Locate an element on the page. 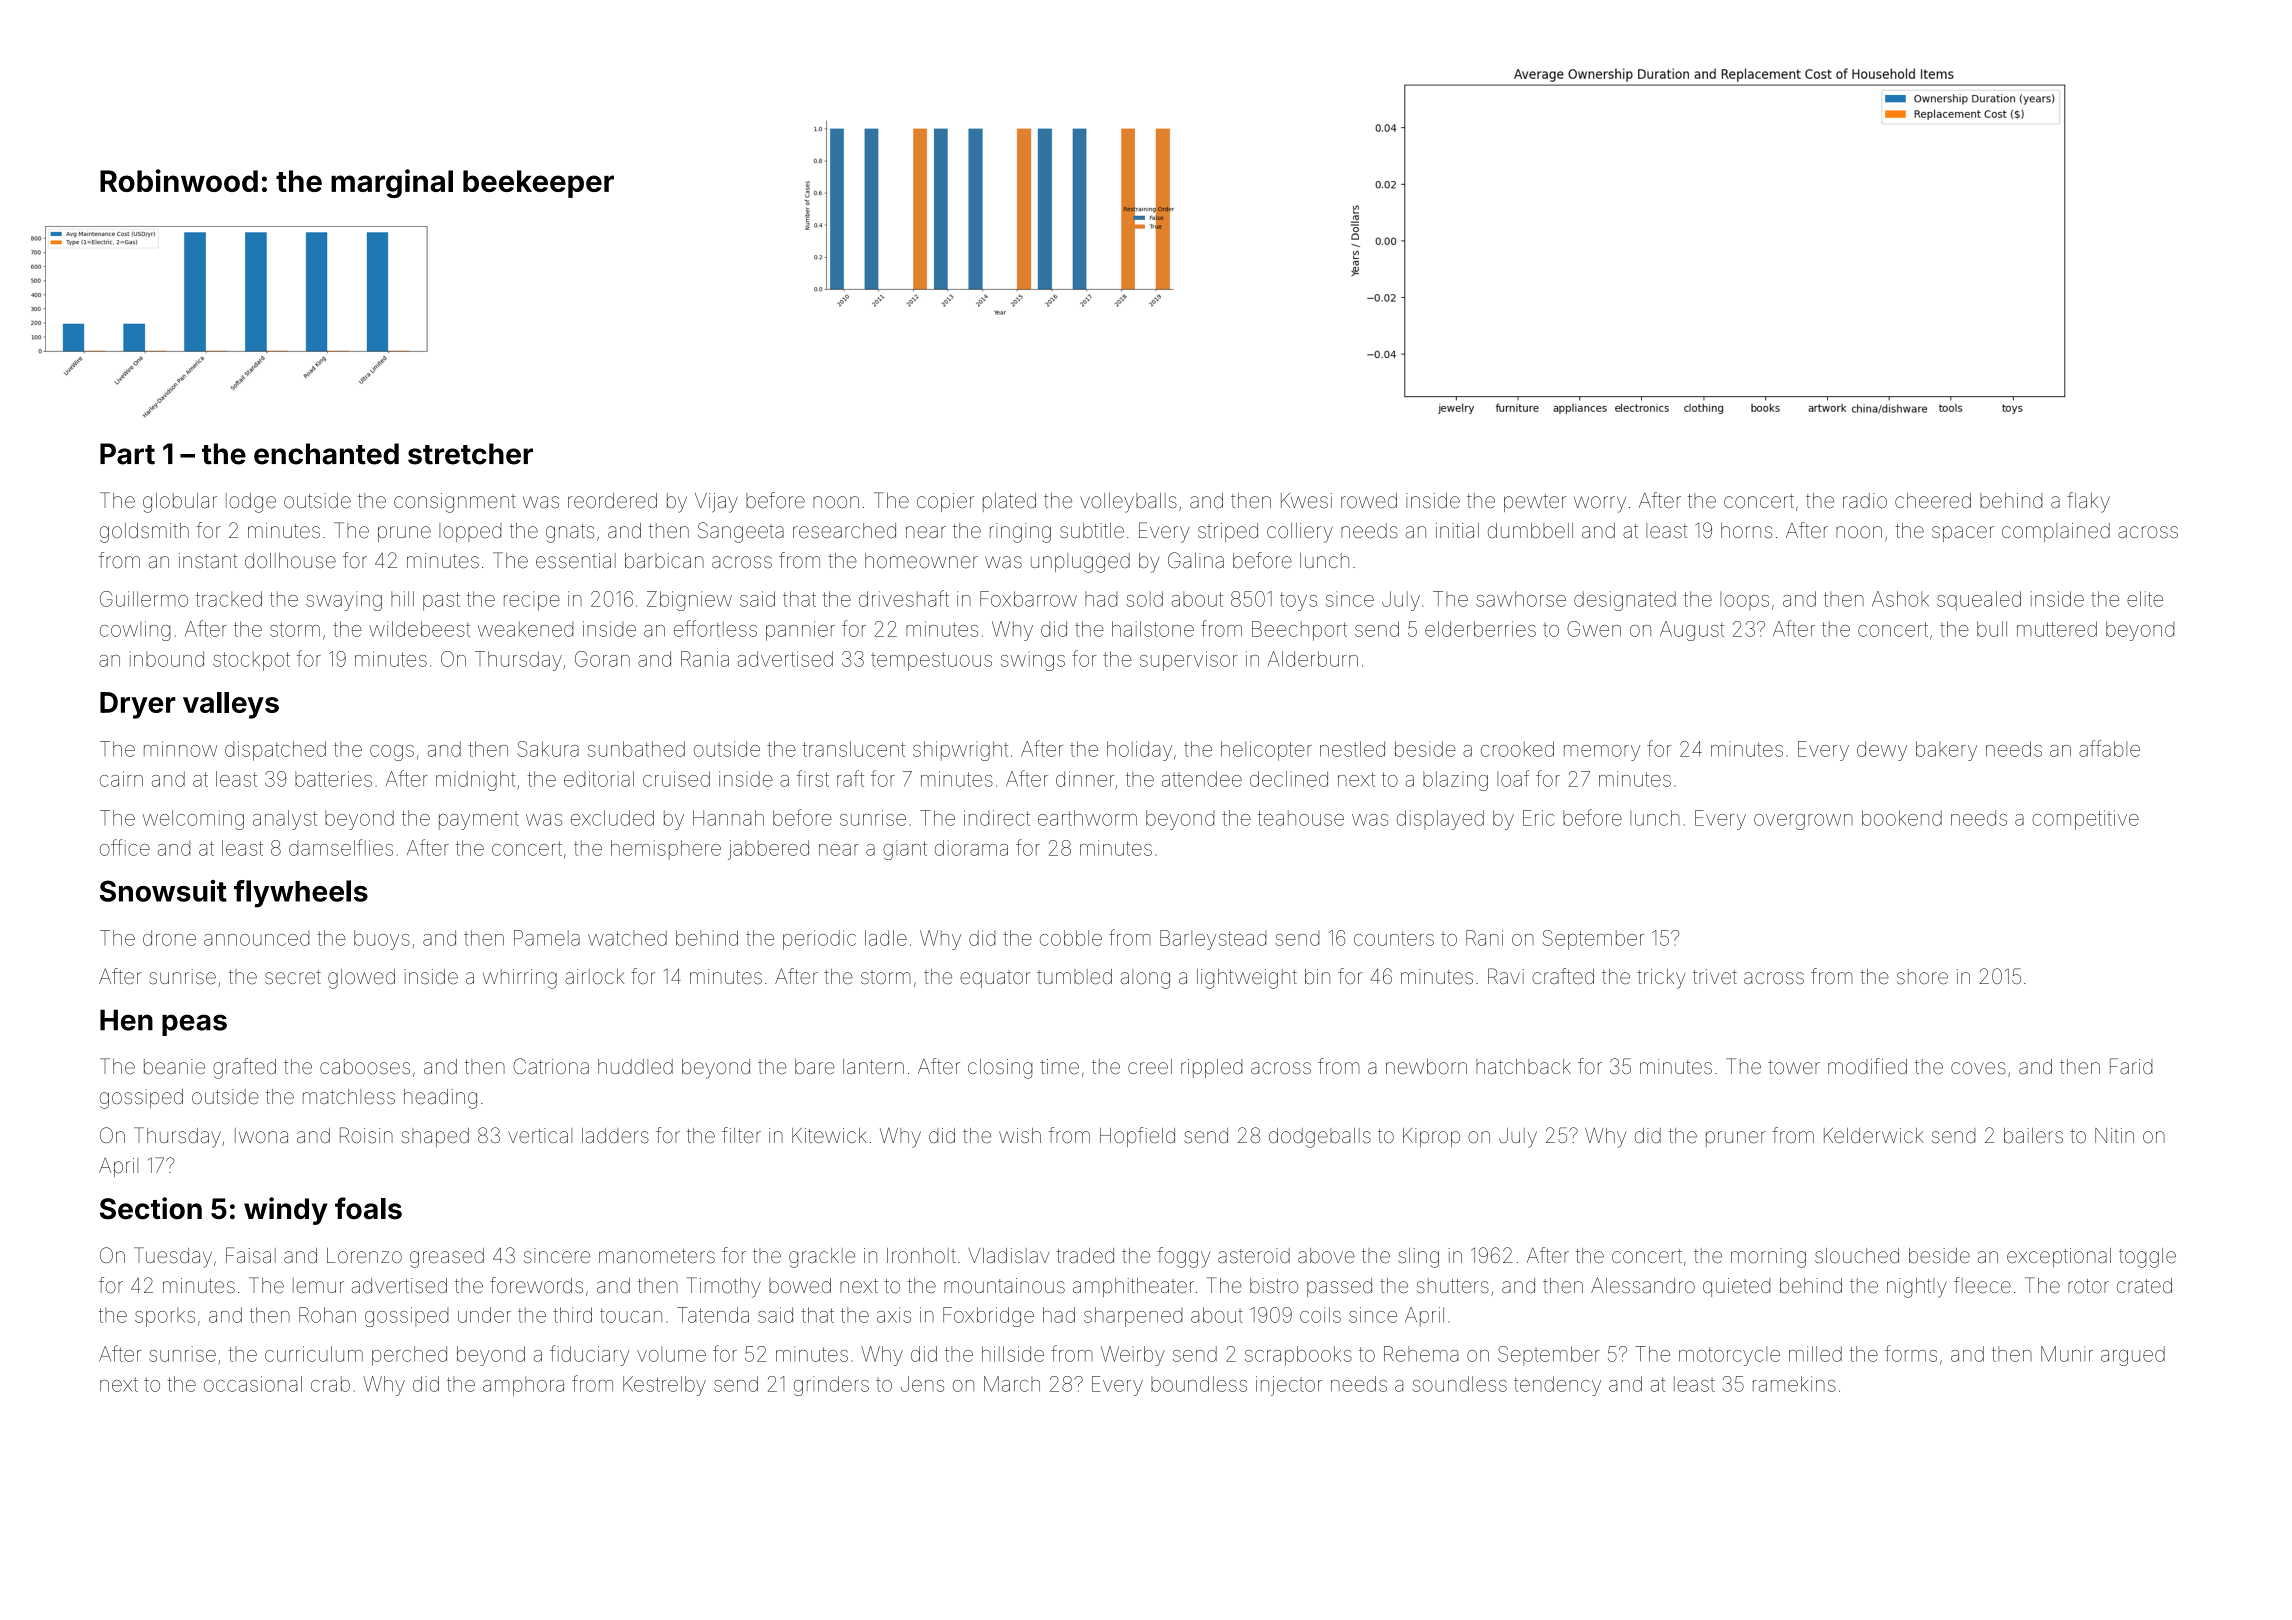 The width and height of the document is (2292, 1620). memory is located at coordinates (1602, 753).
